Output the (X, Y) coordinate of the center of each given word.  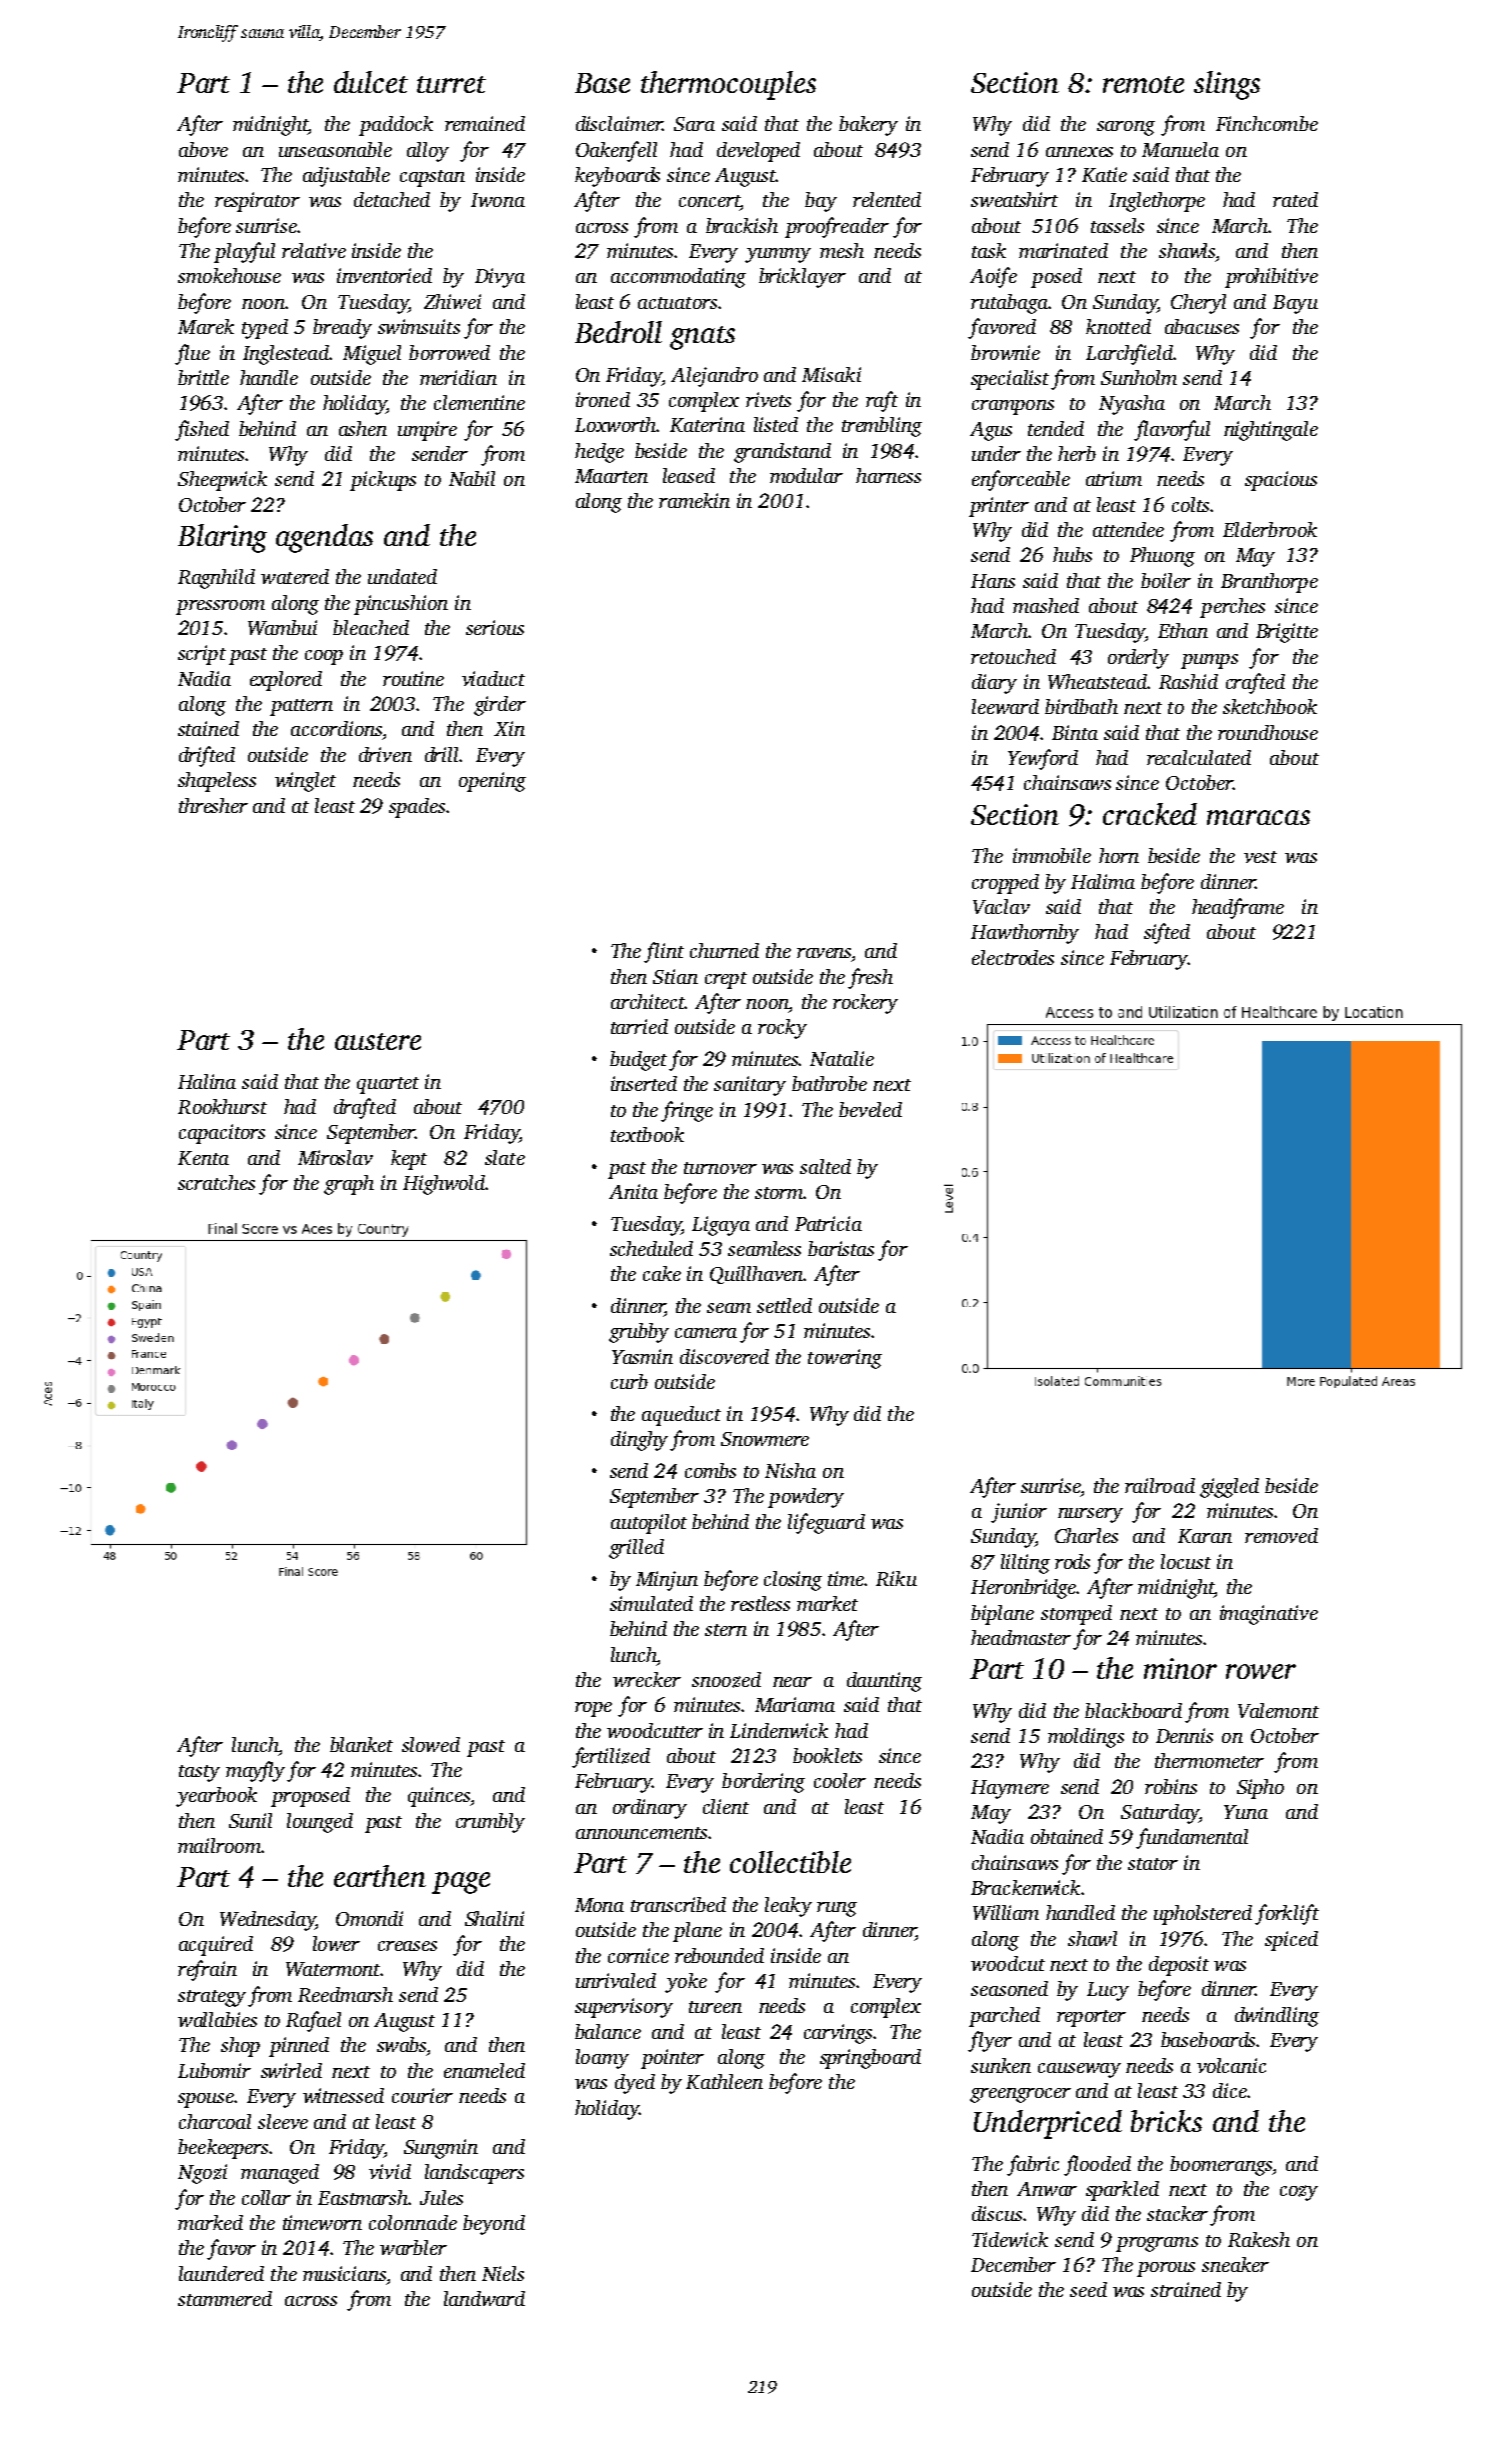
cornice (638, 1955)
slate (505, 1157)
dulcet (371, 82)
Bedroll (618, 332)
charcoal (215, 2121)
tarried (639, 1026)
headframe (1238, 908)
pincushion (401, 605)
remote (1143, 84)
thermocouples (728, 85)
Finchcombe (1267, 123)
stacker (1177, 2213)
